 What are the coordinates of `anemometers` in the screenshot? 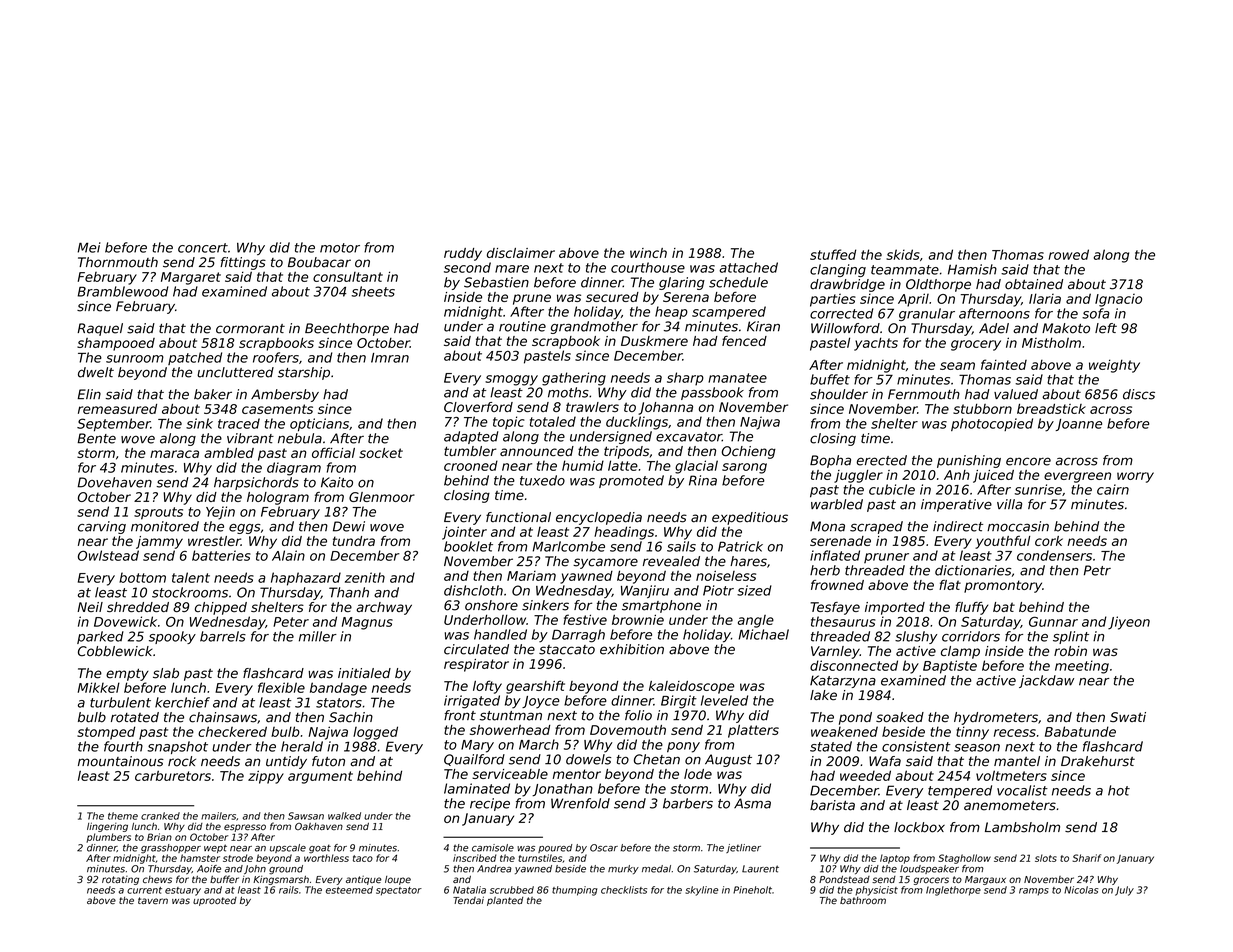 It's located at (1010, 806).
